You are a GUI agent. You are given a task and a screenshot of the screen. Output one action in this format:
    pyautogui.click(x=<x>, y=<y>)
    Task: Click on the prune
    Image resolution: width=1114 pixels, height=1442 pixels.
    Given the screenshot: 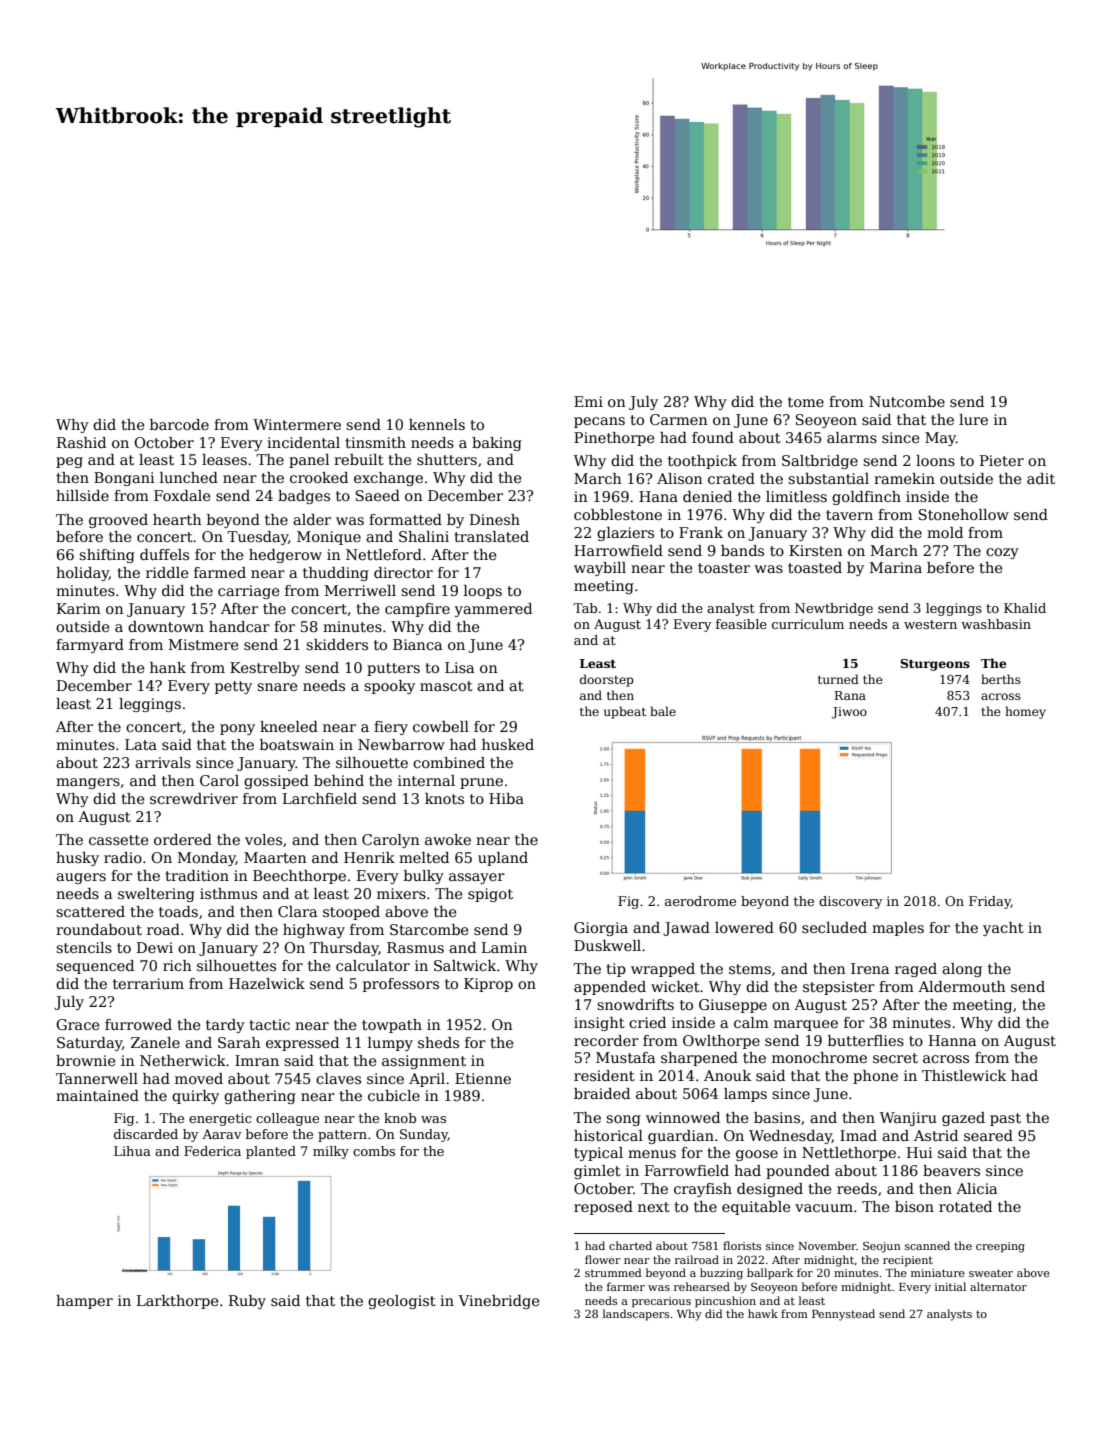 What is the action you would take?
    pyautogui.click(x=481, y=783)
